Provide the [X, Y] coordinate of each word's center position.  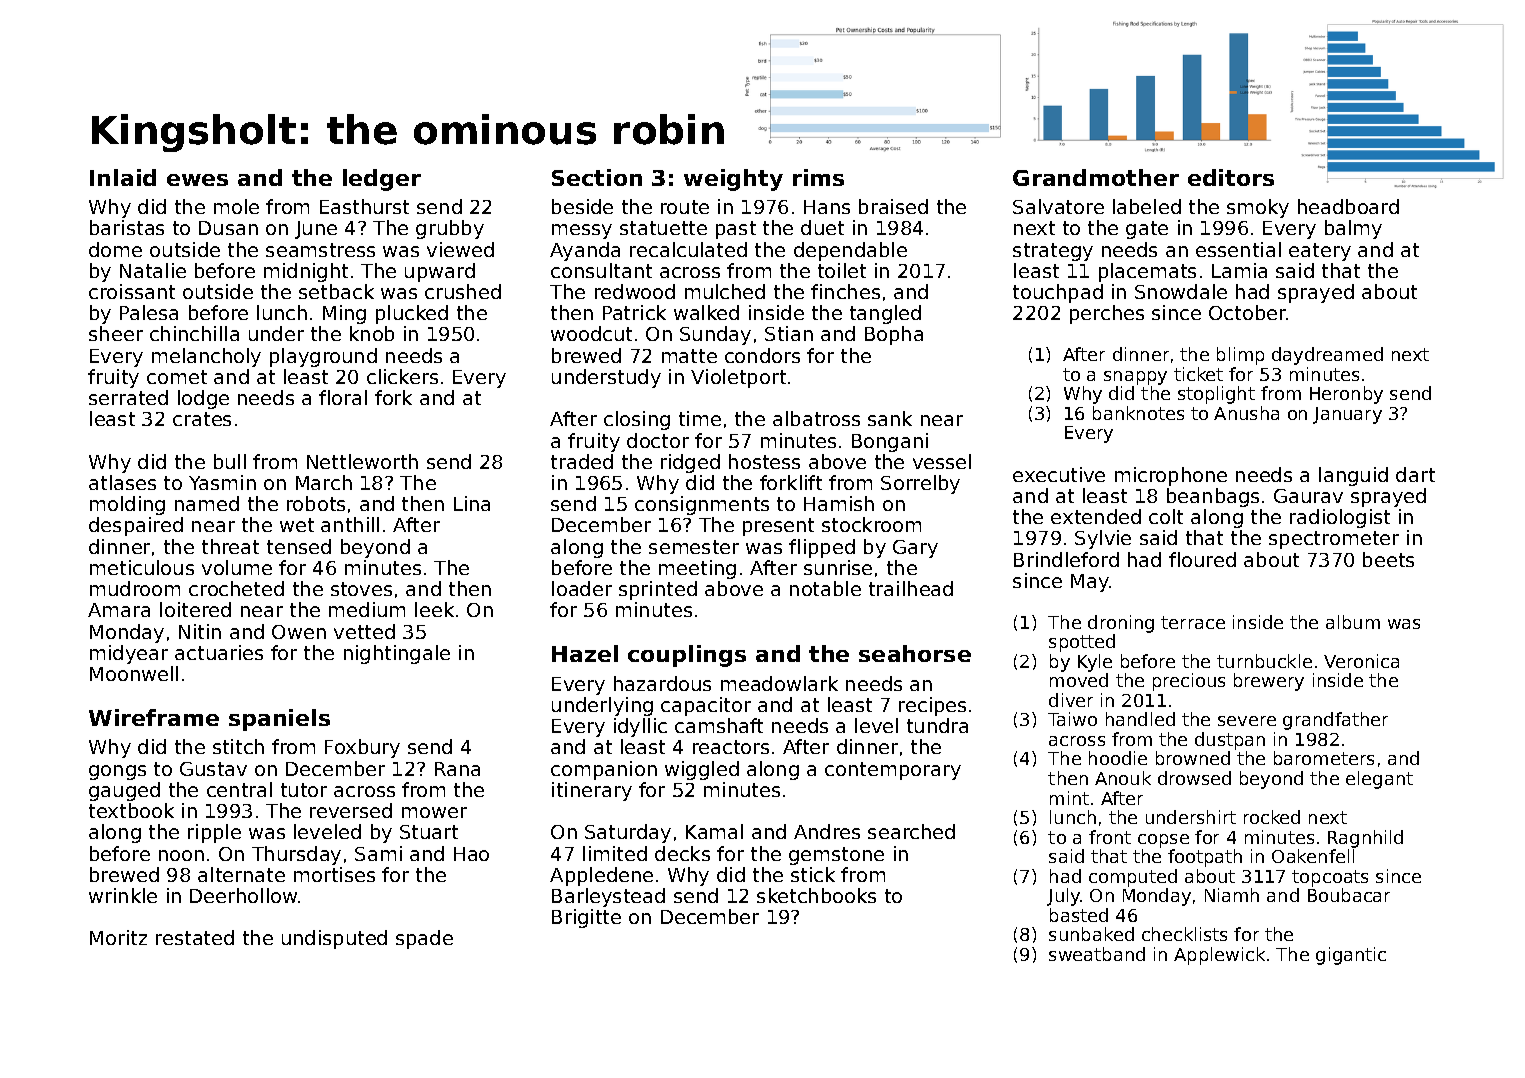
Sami [378, 853]
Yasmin [222, 482]
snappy [1135, 378]
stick [813, 874]
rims [818, 177]
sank [890, 418]
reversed [351, 810]
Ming [344, 314]
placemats [1147, 272]
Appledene [601, 876]
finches [845, 291]
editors [1231, 177]
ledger [382, 180]
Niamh [1232, 895]
